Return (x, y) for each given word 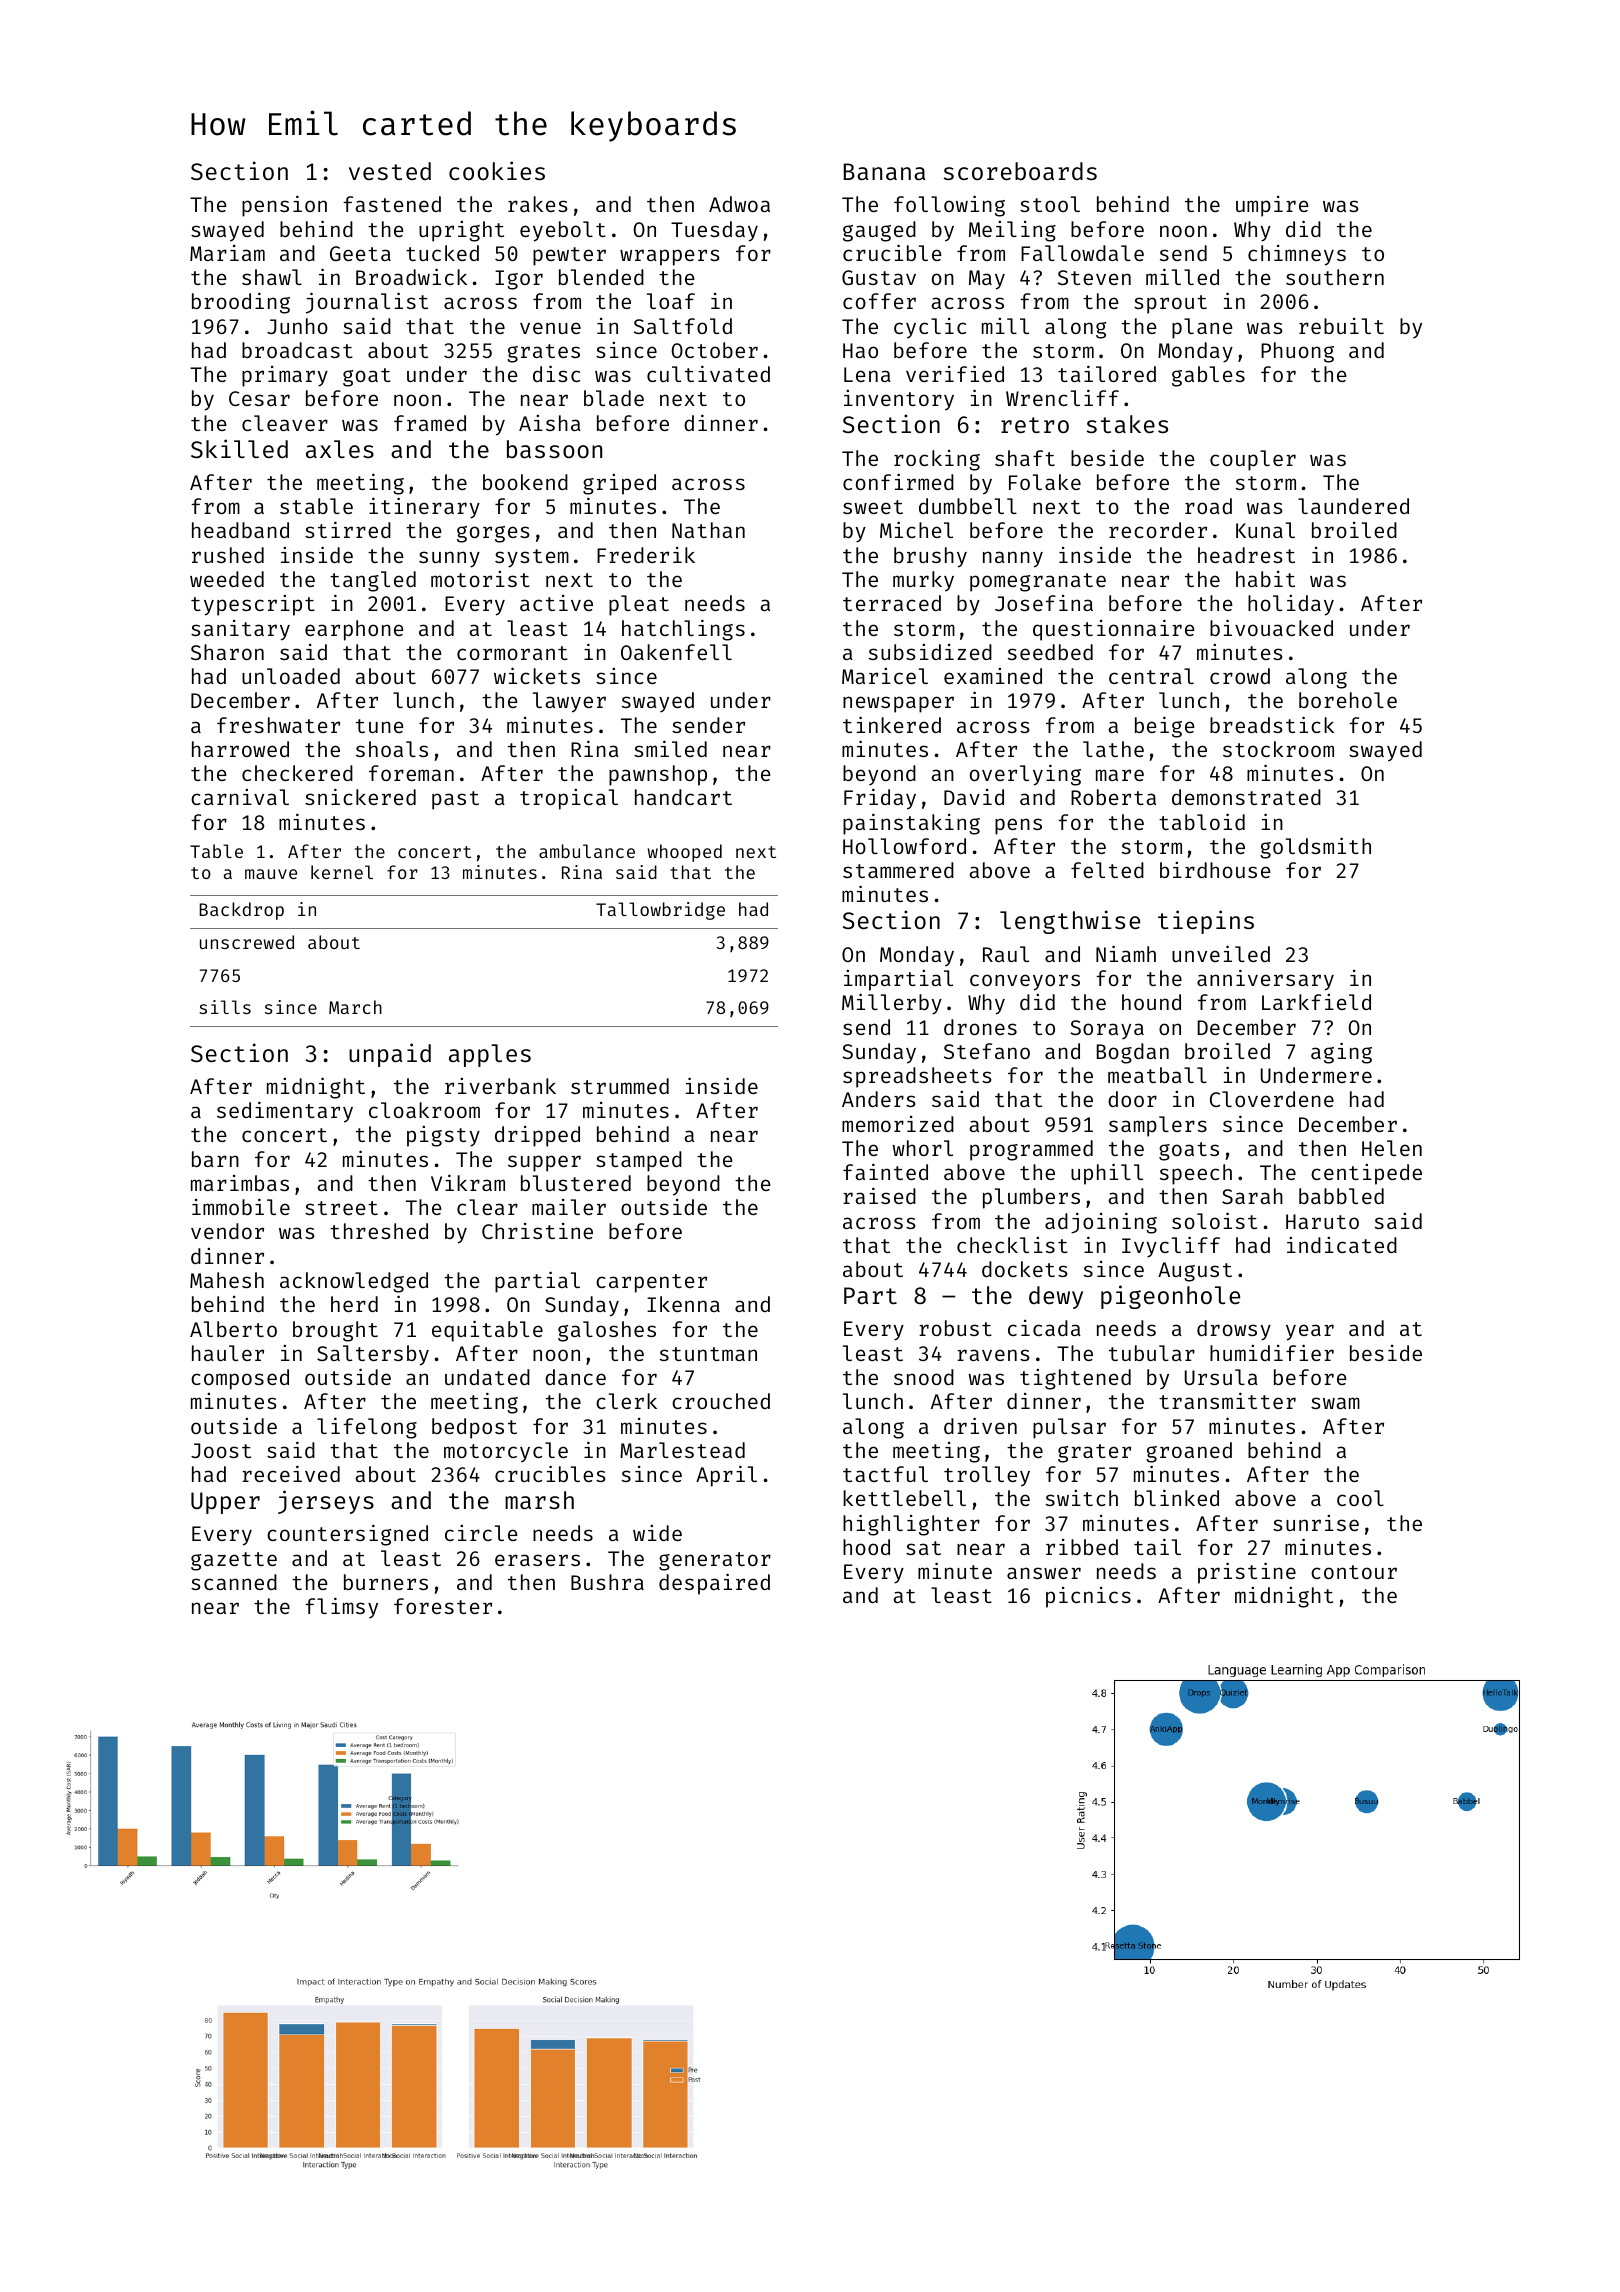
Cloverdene (1272, 1099)
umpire (1272, 206)
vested (390, 171)
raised (879, 1195)
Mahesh (227, 1280)
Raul (1006, 954)
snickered (360, 796)
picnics (1088, 1597)
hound (1151, 1002)
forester (443, 1606)
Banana (884, 171)
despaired (714, 1584)
